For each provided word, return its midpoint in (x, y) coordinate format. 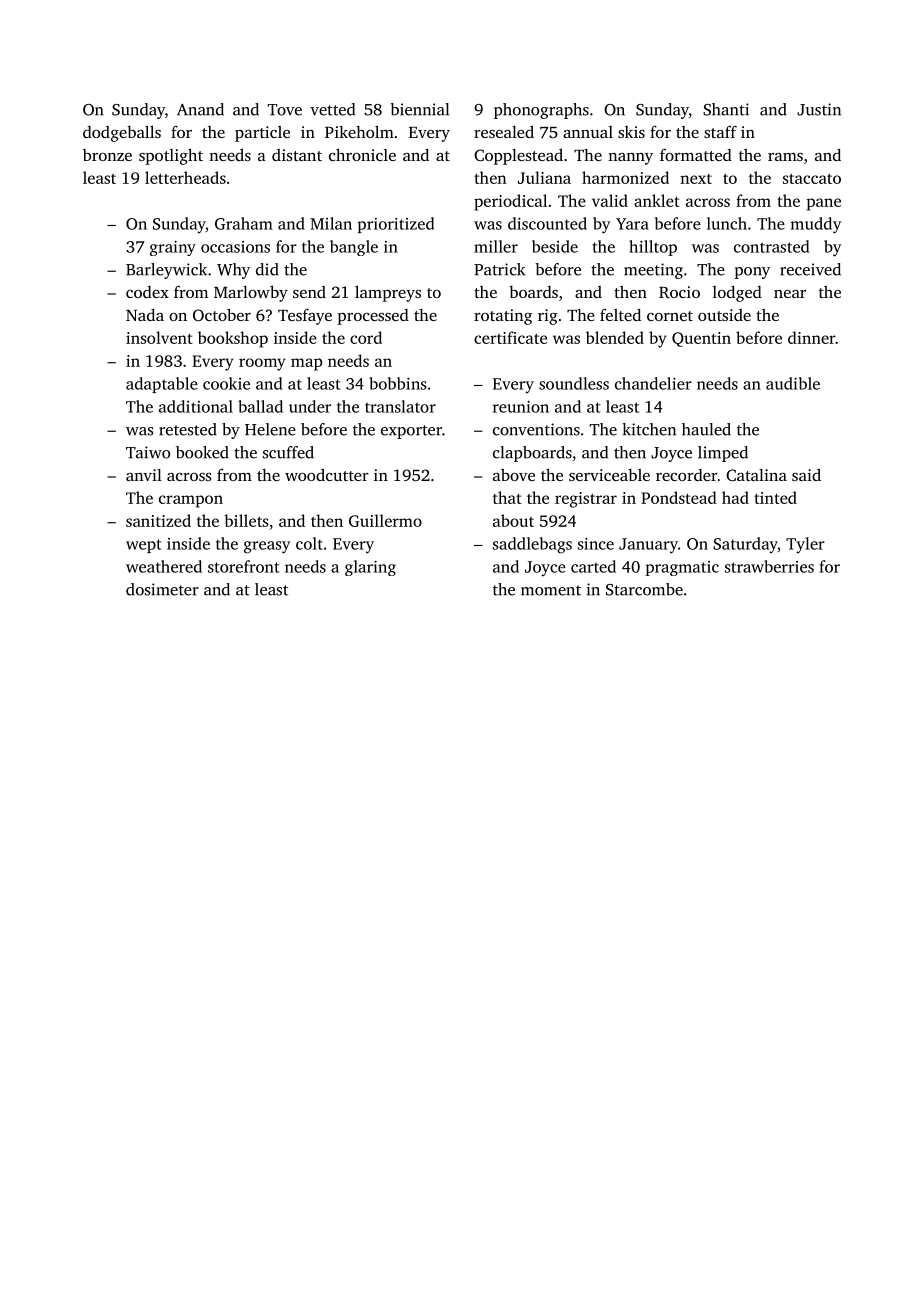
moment (551, 590)
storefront (243, 566)
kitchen (649, 429)
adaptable (162, 385)
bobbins (397, 383)
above (514, 475)
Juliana (544, 177)
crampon (191, 501)
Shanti (726, 109)
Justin (819, 109)
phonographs (541, 111)
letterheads (185, 177)
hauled (706, 429)
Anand (200, 109)
